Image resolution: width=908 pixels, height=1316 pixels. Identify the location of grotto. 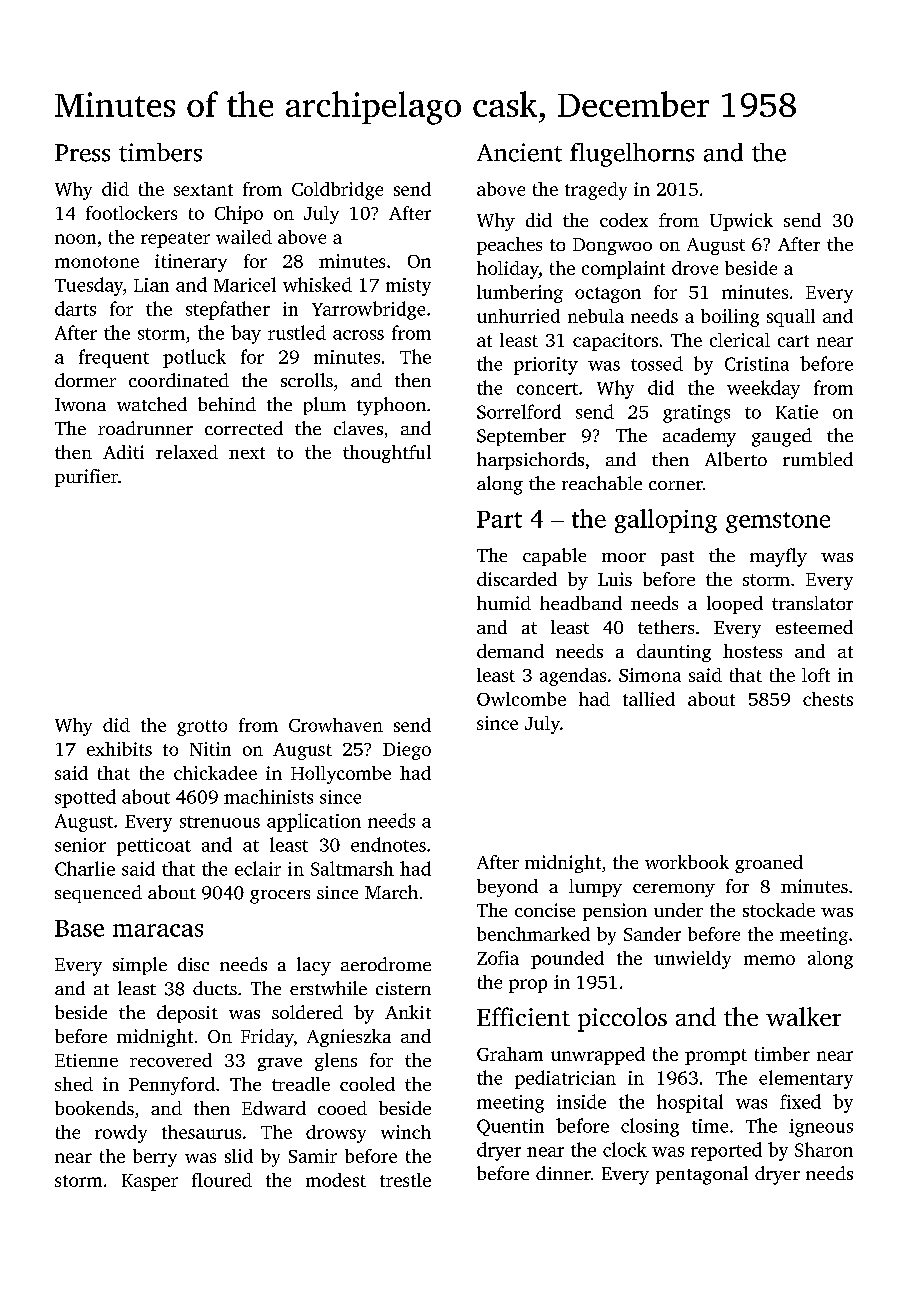
(202, 728).
